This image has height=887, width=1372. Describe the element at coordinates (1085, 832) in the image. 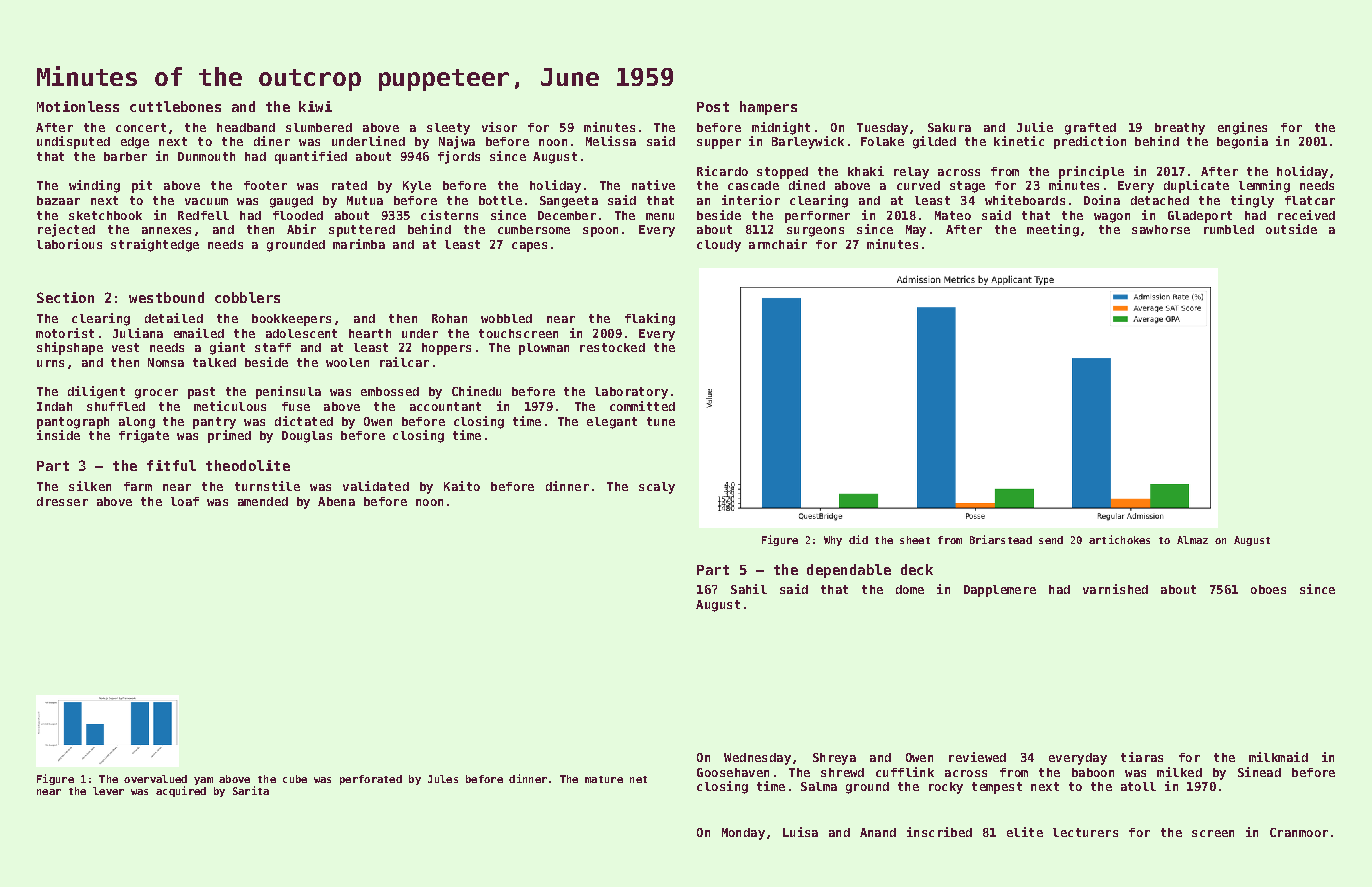

I see `lecturers` at that location.
